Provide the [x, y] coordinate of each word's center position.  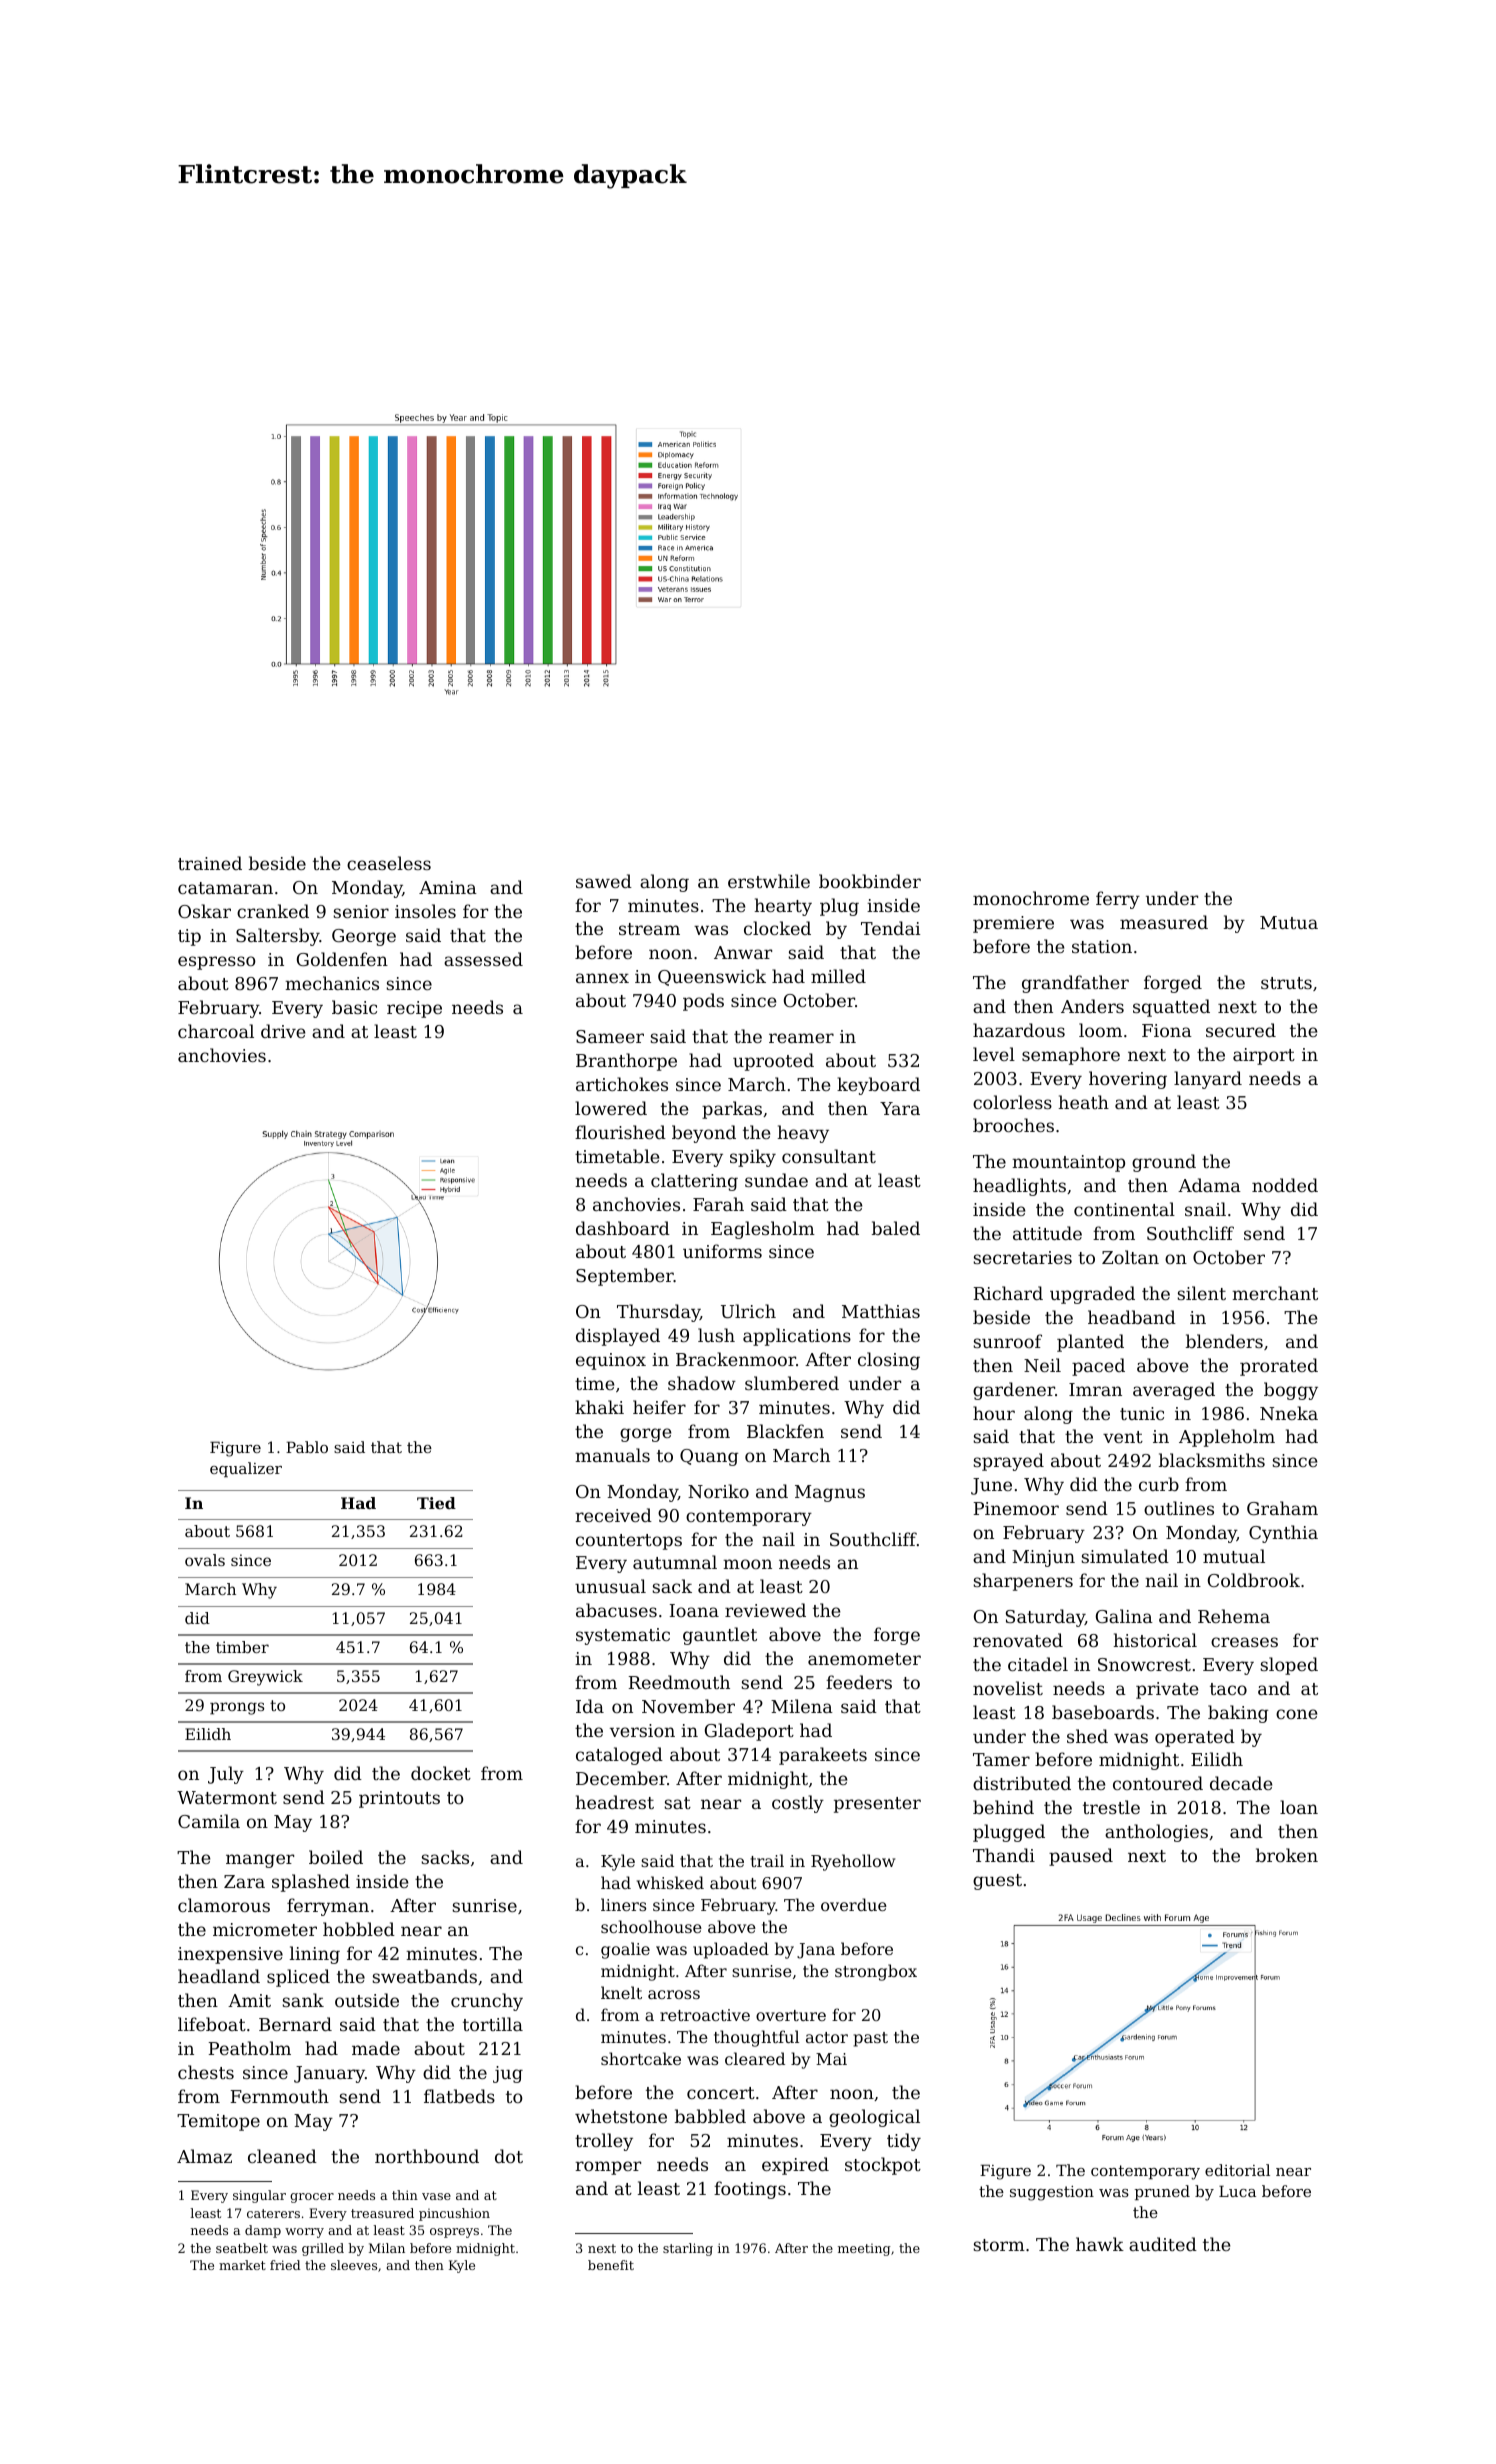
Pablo [307, 1447]
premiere [1013, 924]
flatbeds [459, 2096]
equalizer [246, 1469]
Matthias [881, 1311]
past [871, 2039]
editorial [1237, 2170]
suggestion [1052, 2193]
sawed [604, 881]
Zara [244, 1881]
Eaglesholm [763, 1230]
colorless [1012, 1102]
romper [608, 2168]
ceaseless [389, 863]
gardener [1014, 1391]
